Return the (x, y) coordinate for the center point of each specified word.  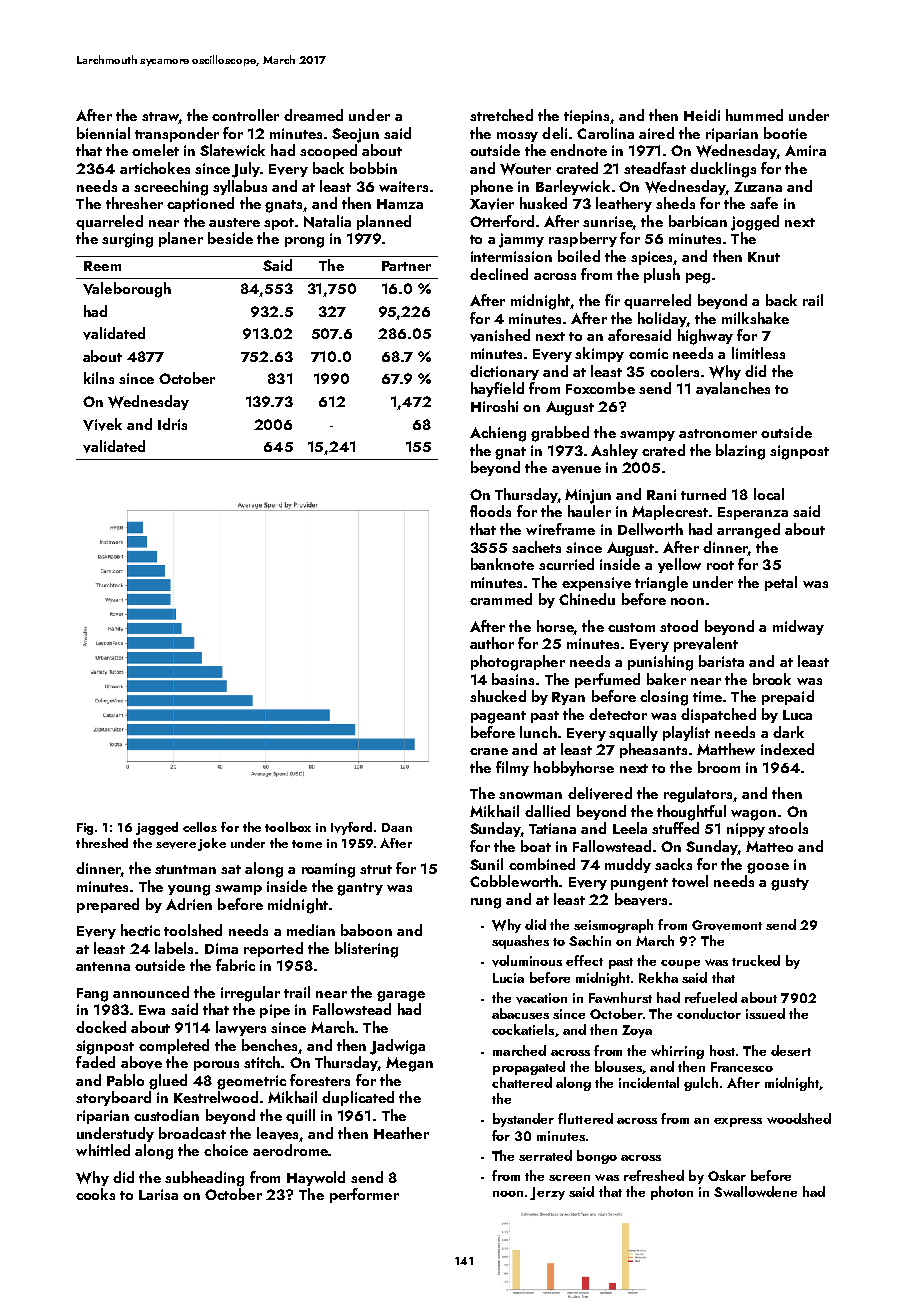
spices (652, 258)
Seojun (355, 135)
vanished (500, 335)
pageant (498, 717)
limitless (758, 353)
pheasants (653, 750)
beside (230, 238)
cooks (95, 1194)
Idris (172, 424)
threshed (102, 843)
